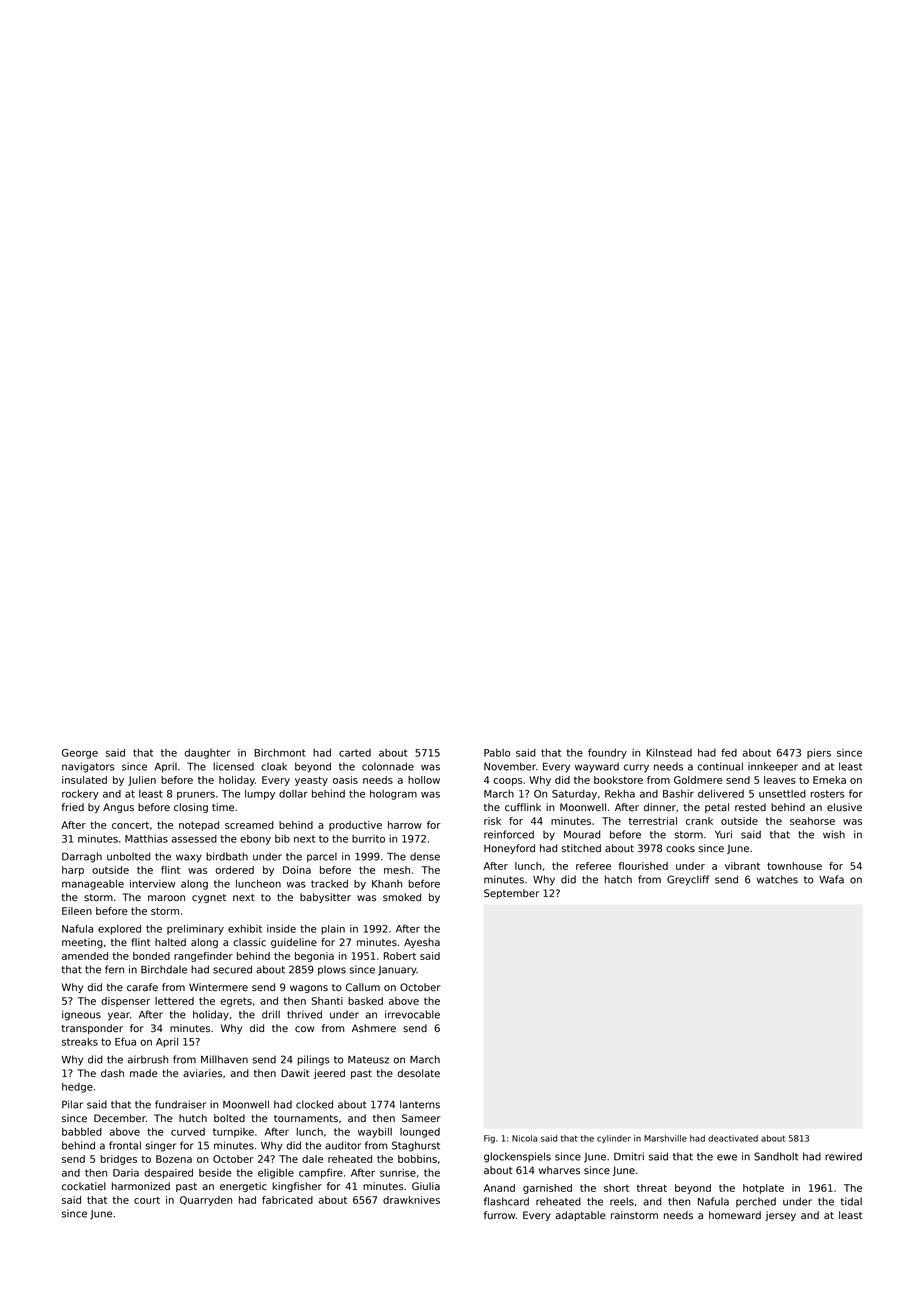 The height and width of the image is (1308, 924). What do you see at coordinates (597, 767) in the image?
I see `wayward` at bounding box center [597, 767].
